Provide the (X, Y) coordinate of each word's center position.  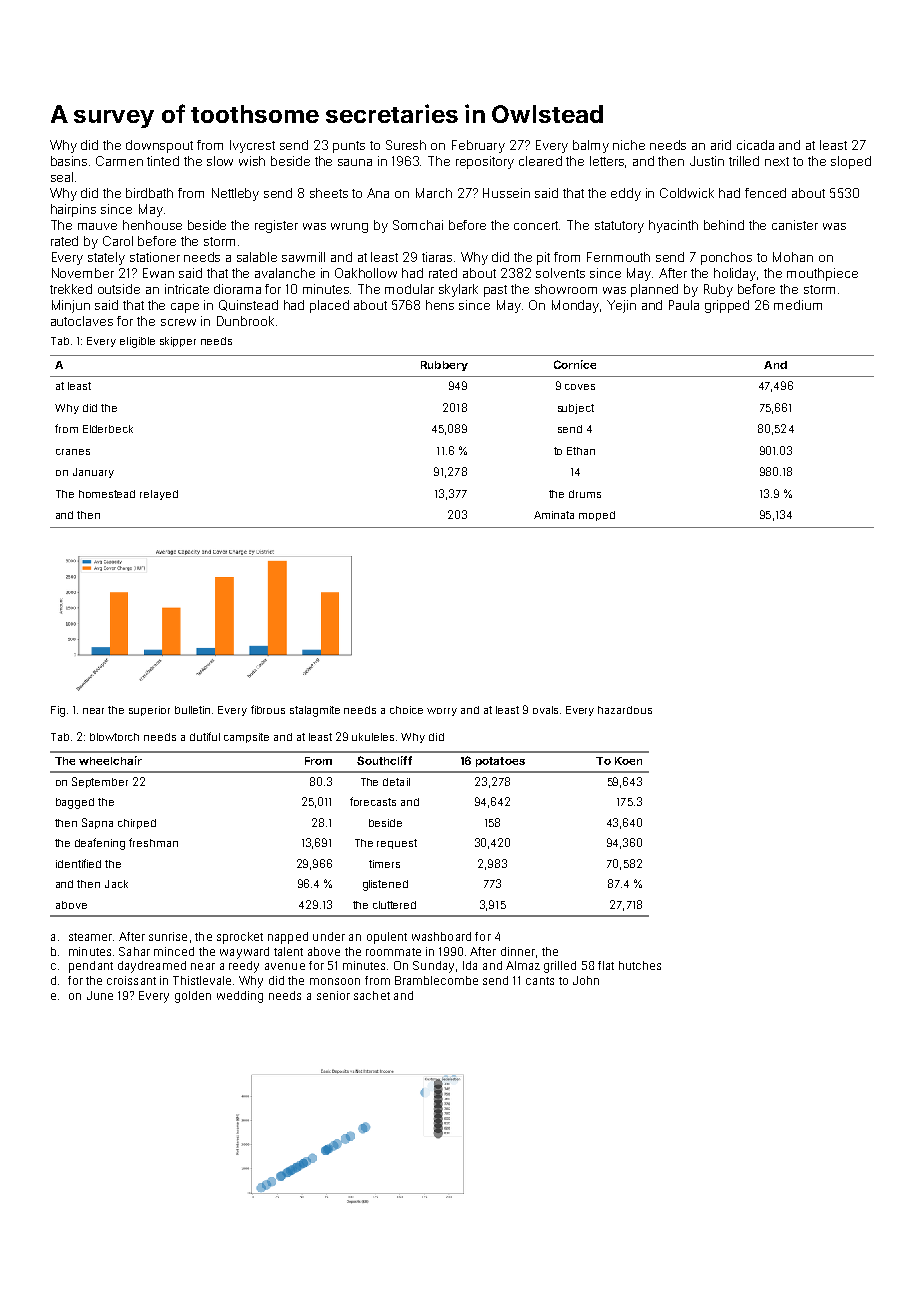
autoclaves (82, 321)
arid (721, 145)
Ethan (581, 451)
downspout (159, 146)
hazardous (625, 710)
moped (597, 516)
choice (406, 710)
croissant (131, 980)
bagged (75, 803)
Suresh (406, 145)
